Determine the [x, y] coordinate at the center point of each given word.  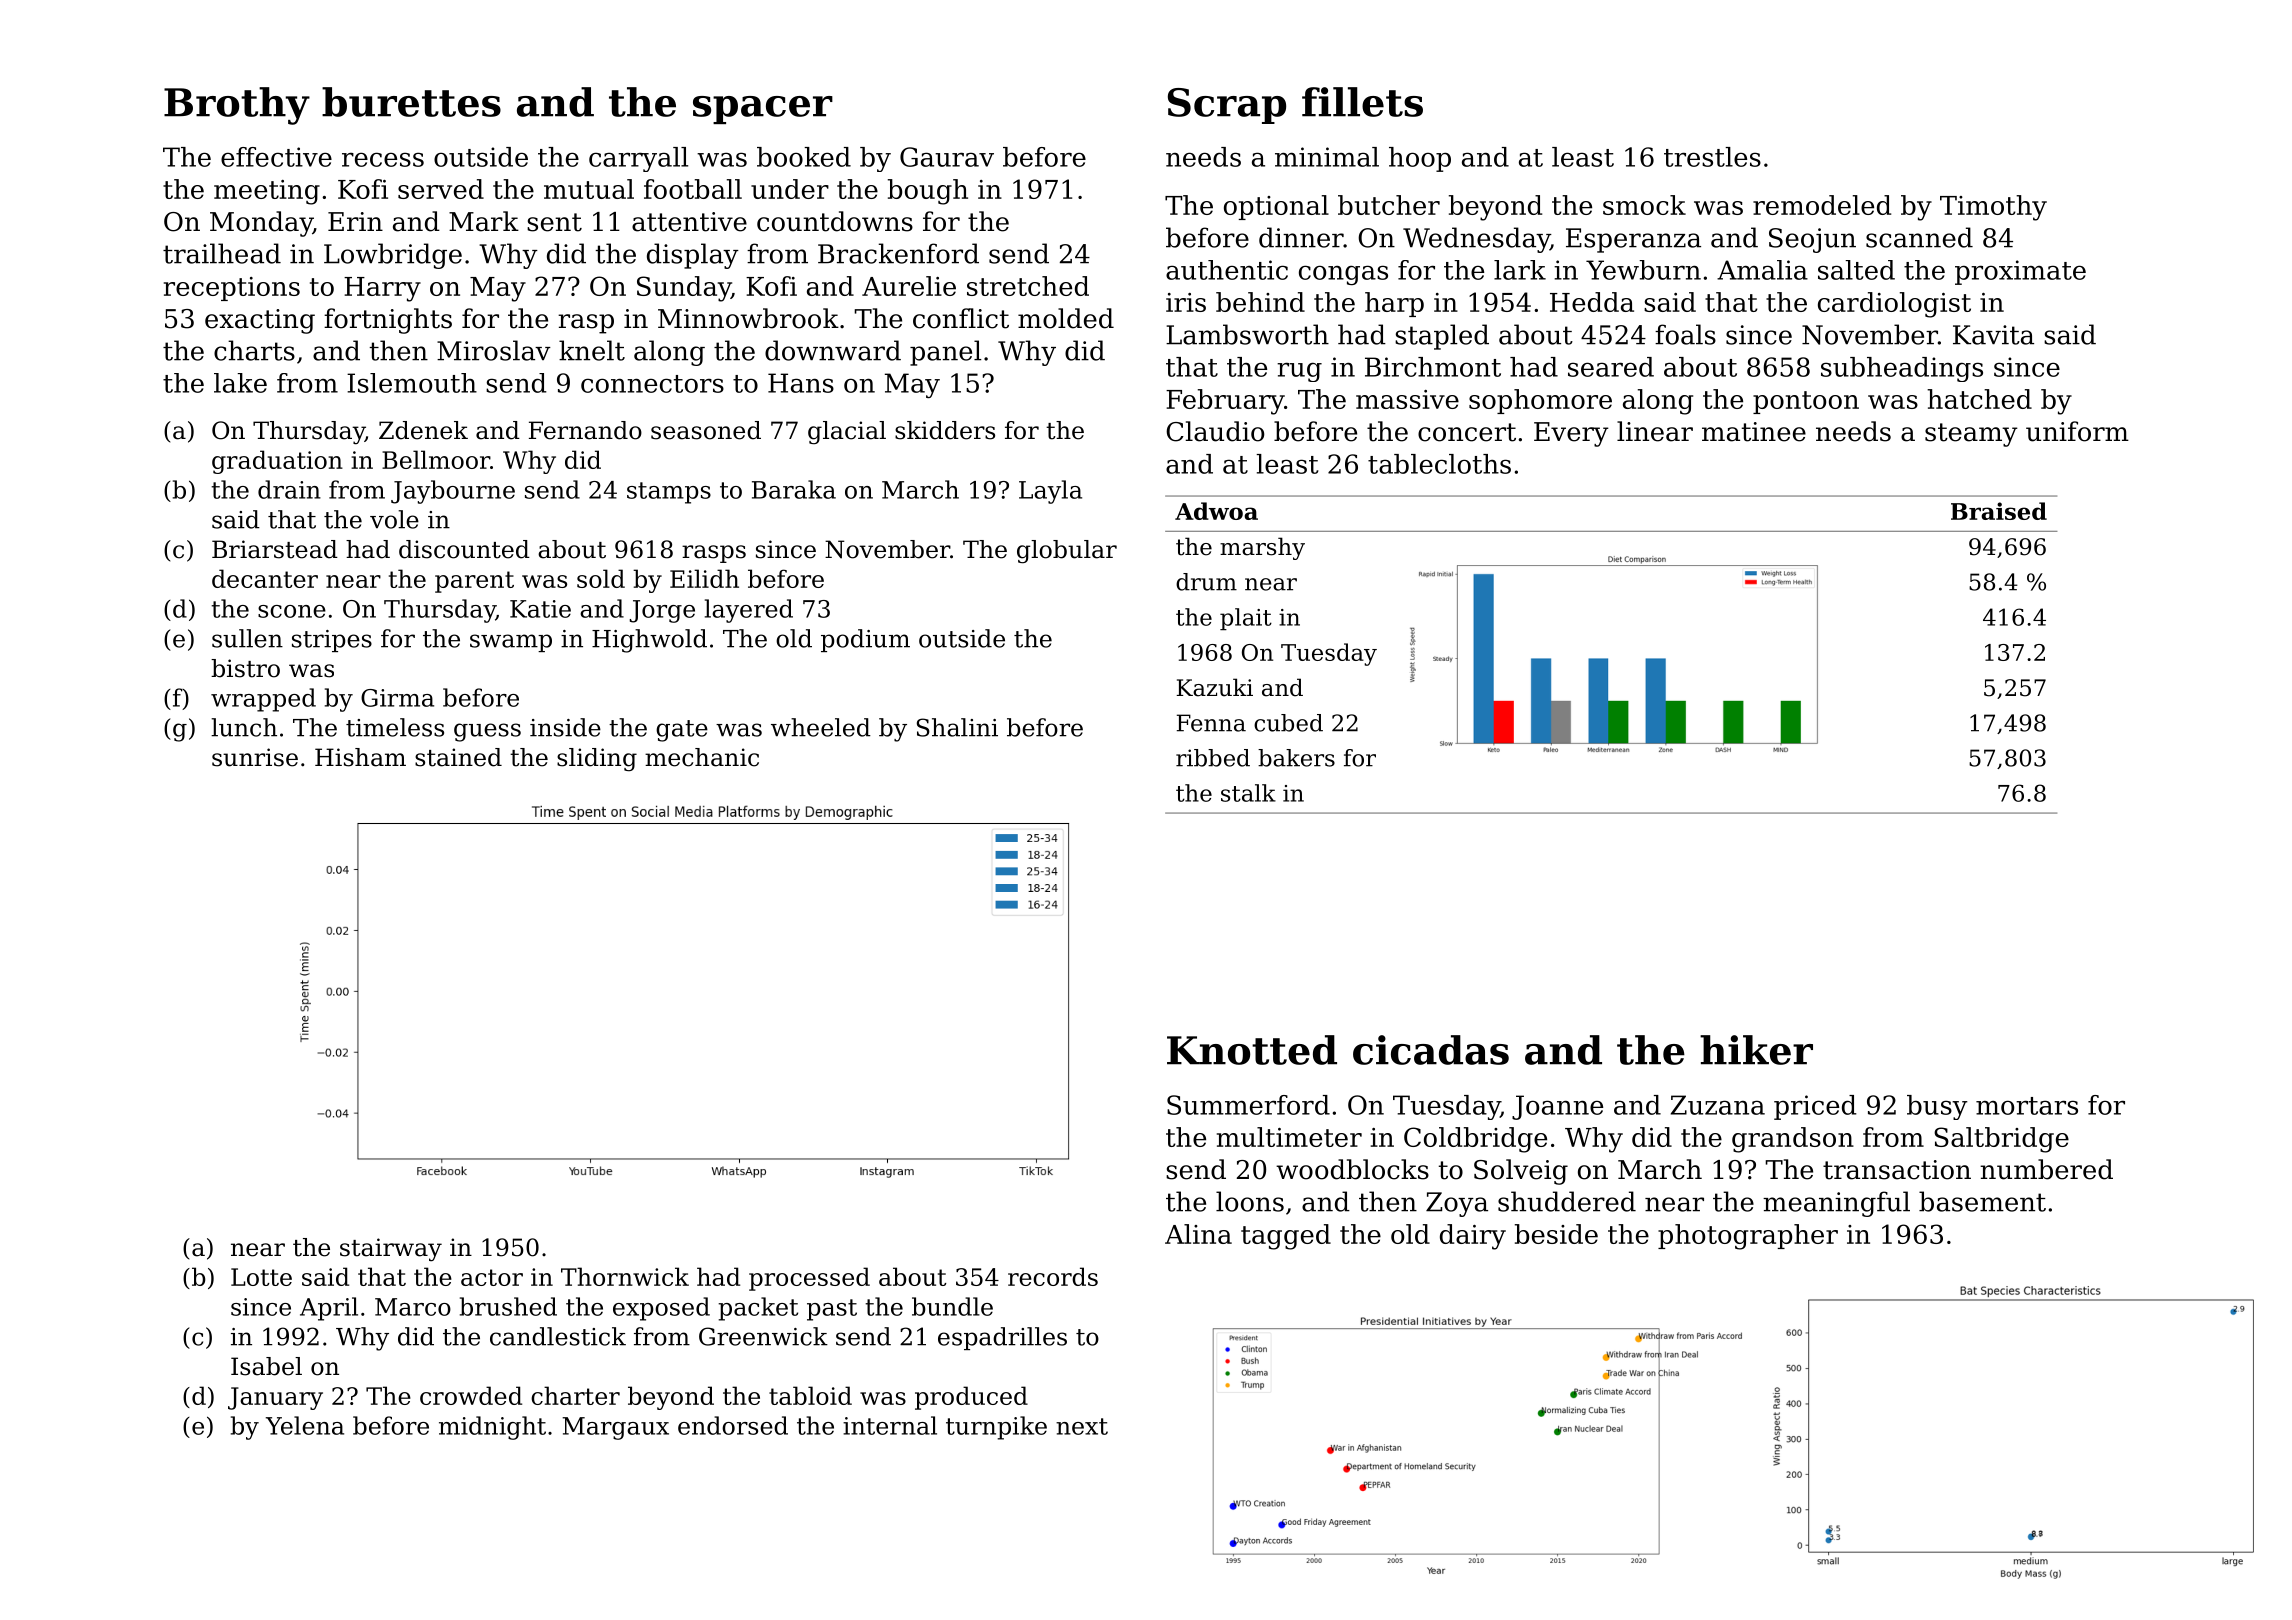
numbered [2046, 1169]
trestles [1712, 157]
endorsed [733, 1425]
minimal [1327, 157]
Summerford [1248, 1105]
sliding [597, 759]
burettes [411, 102]
